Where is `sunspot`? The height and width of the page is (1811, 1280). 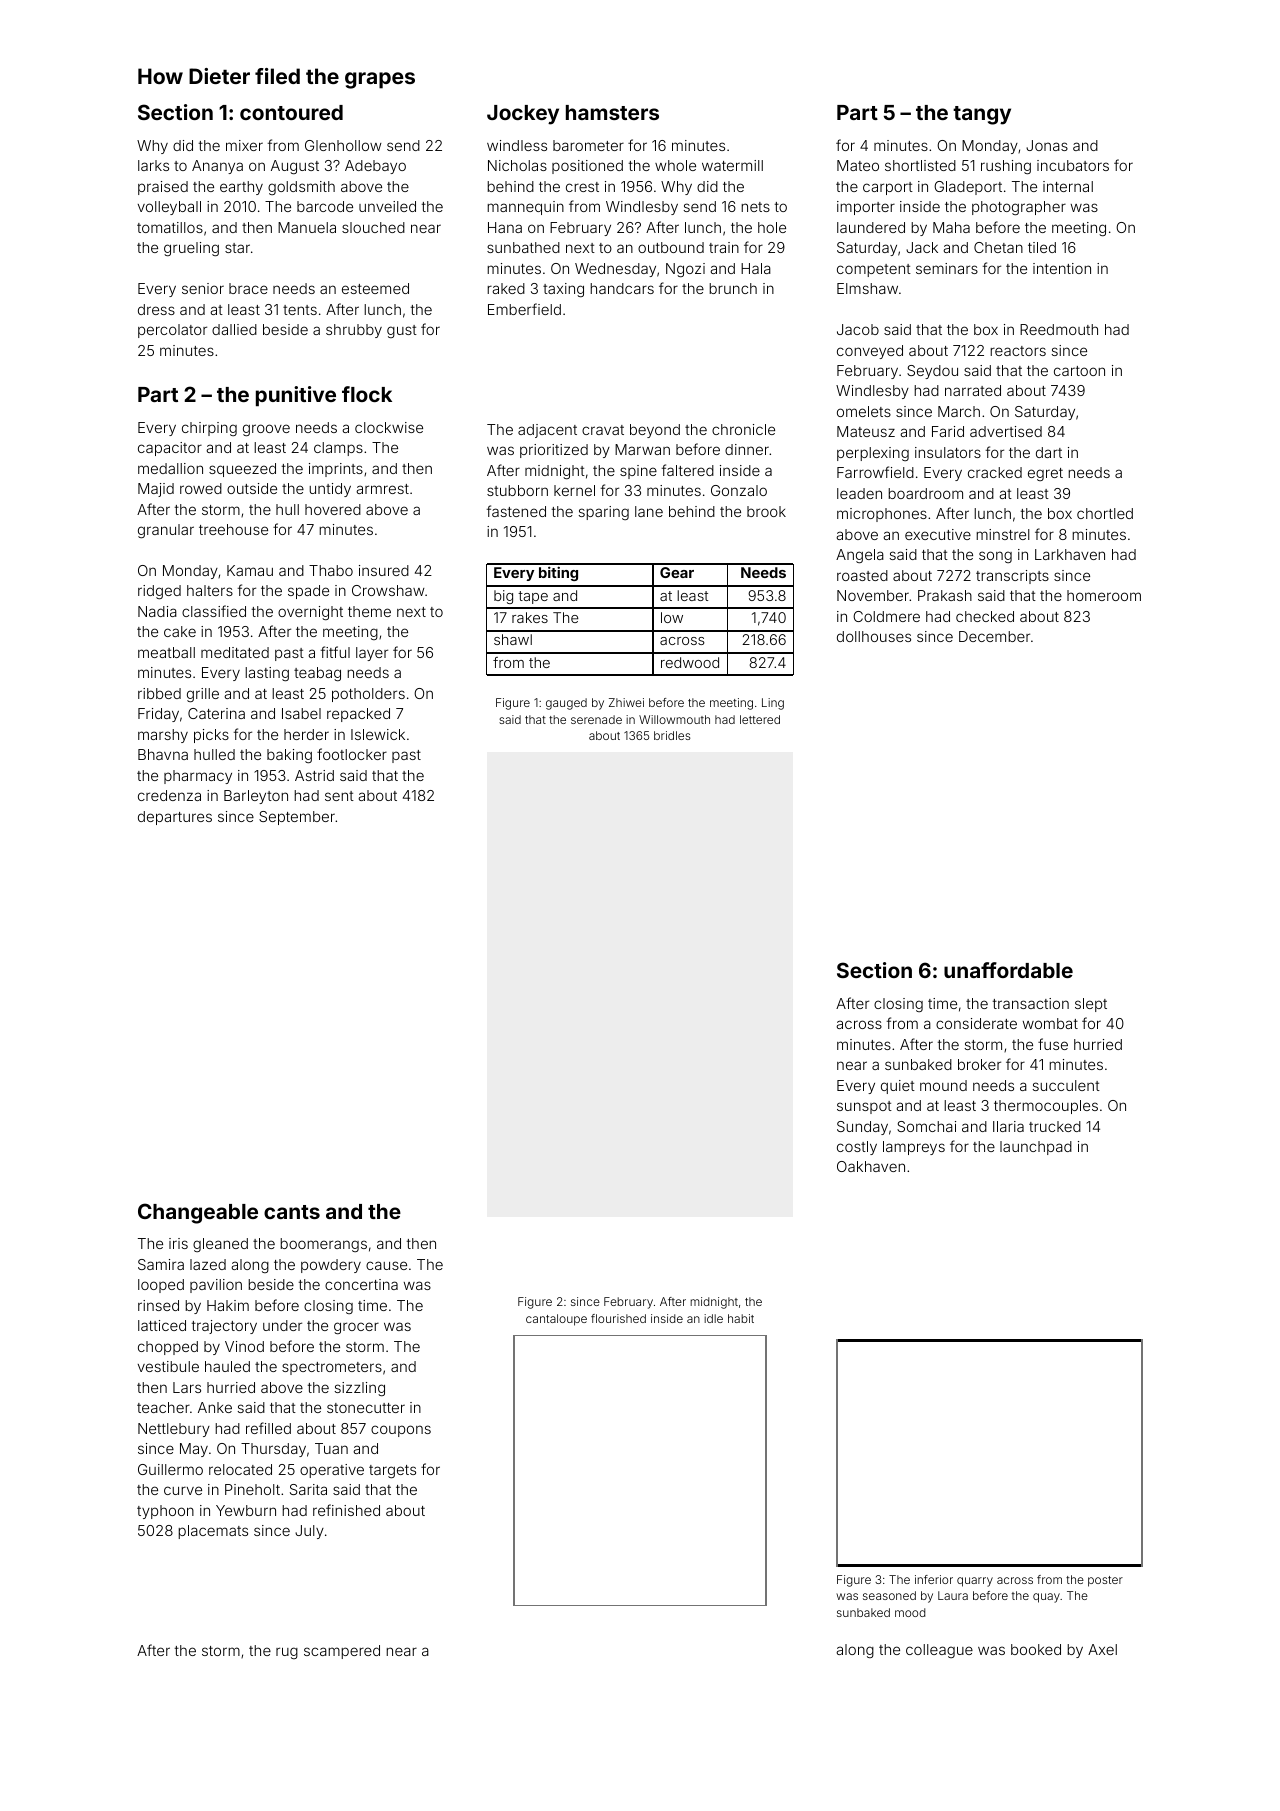
sunspot is located at coordinates (864, 1107).
